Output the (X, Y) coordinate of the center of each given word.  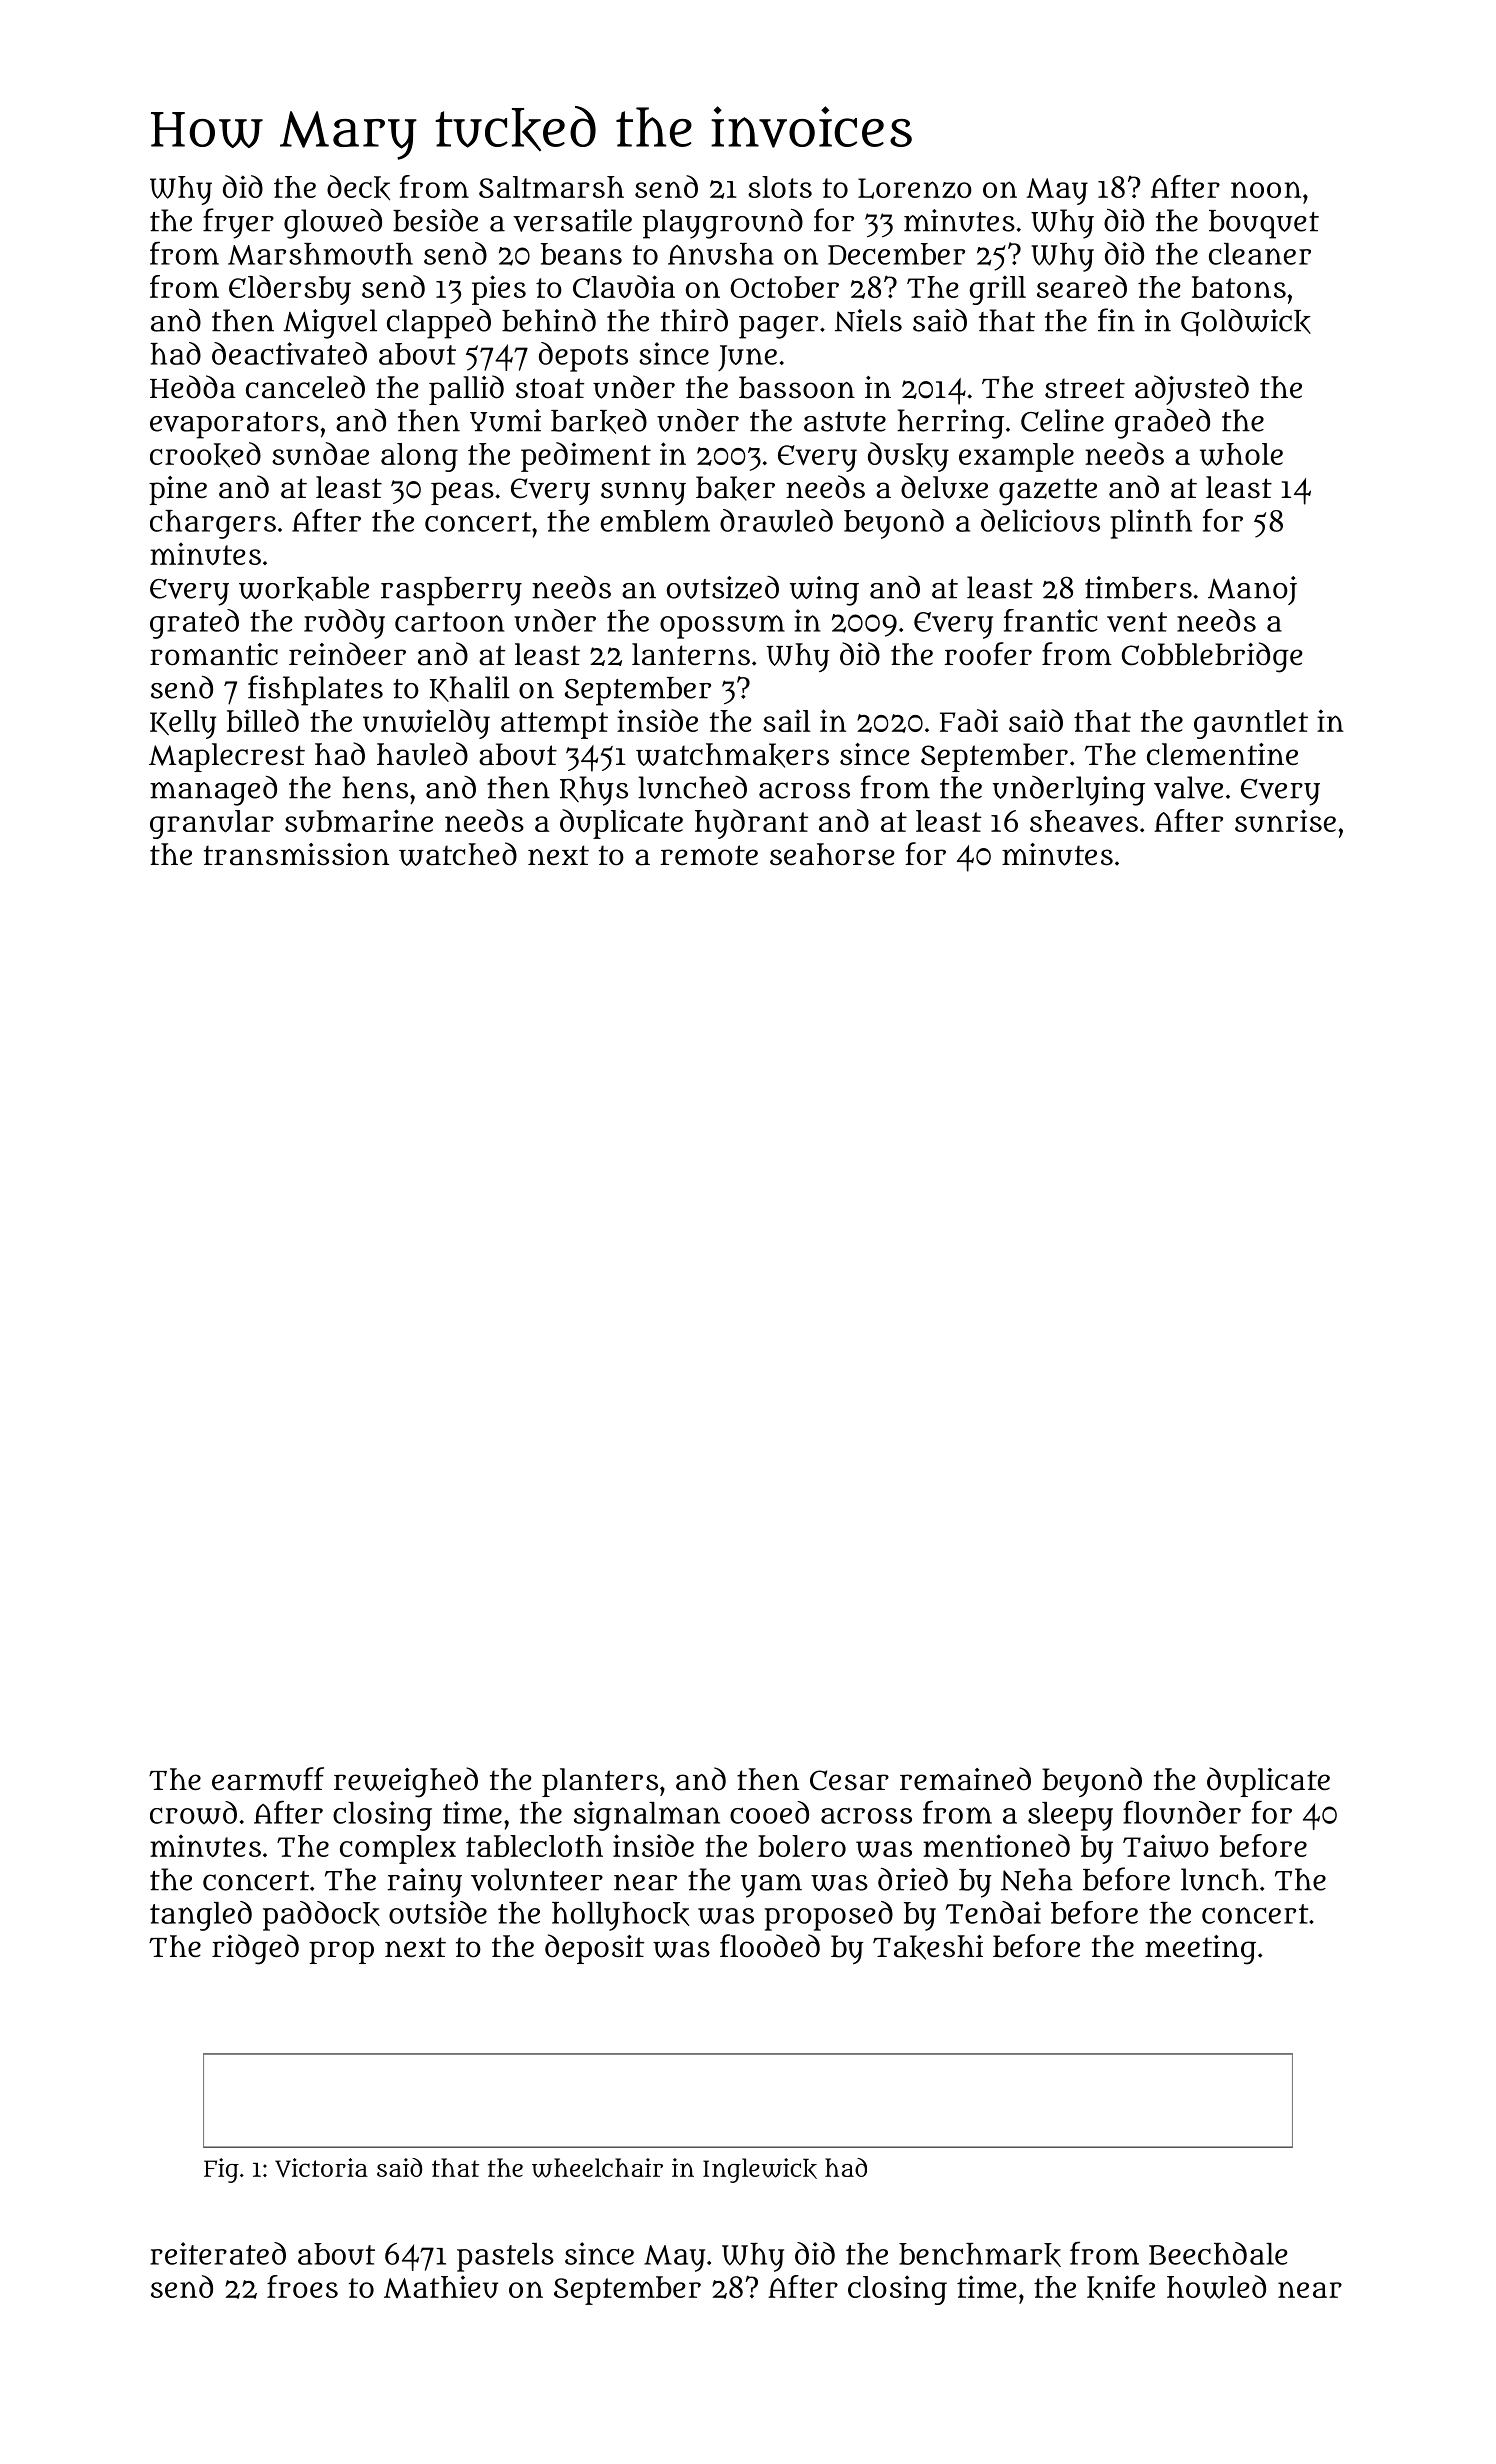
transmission (296, 854)
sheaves (1084, 821)
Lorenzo (915, 188)
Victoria (321, 2167)
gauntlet (1251, 724)
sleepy (1070, 1816)
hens (375, 787)
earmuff (268, 1779)
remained (965, 1779)
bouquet (1264, 224)
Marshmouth (320, 254)
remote (709, 855)
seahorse (832, 854)
